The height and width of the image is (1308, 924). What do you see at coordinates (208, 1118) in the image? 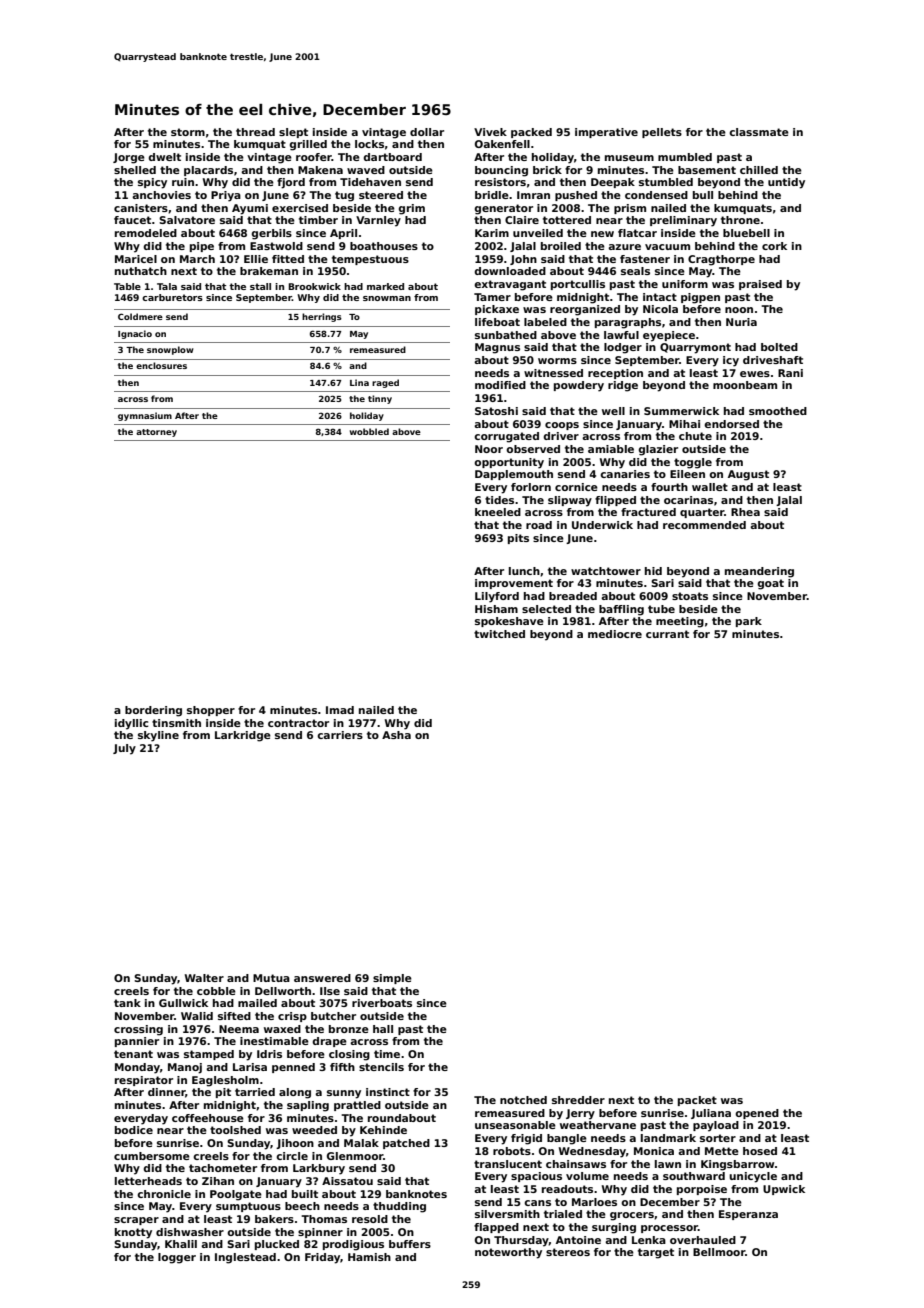
I see `coffeehouse` at bounding box center [208, 1118].
